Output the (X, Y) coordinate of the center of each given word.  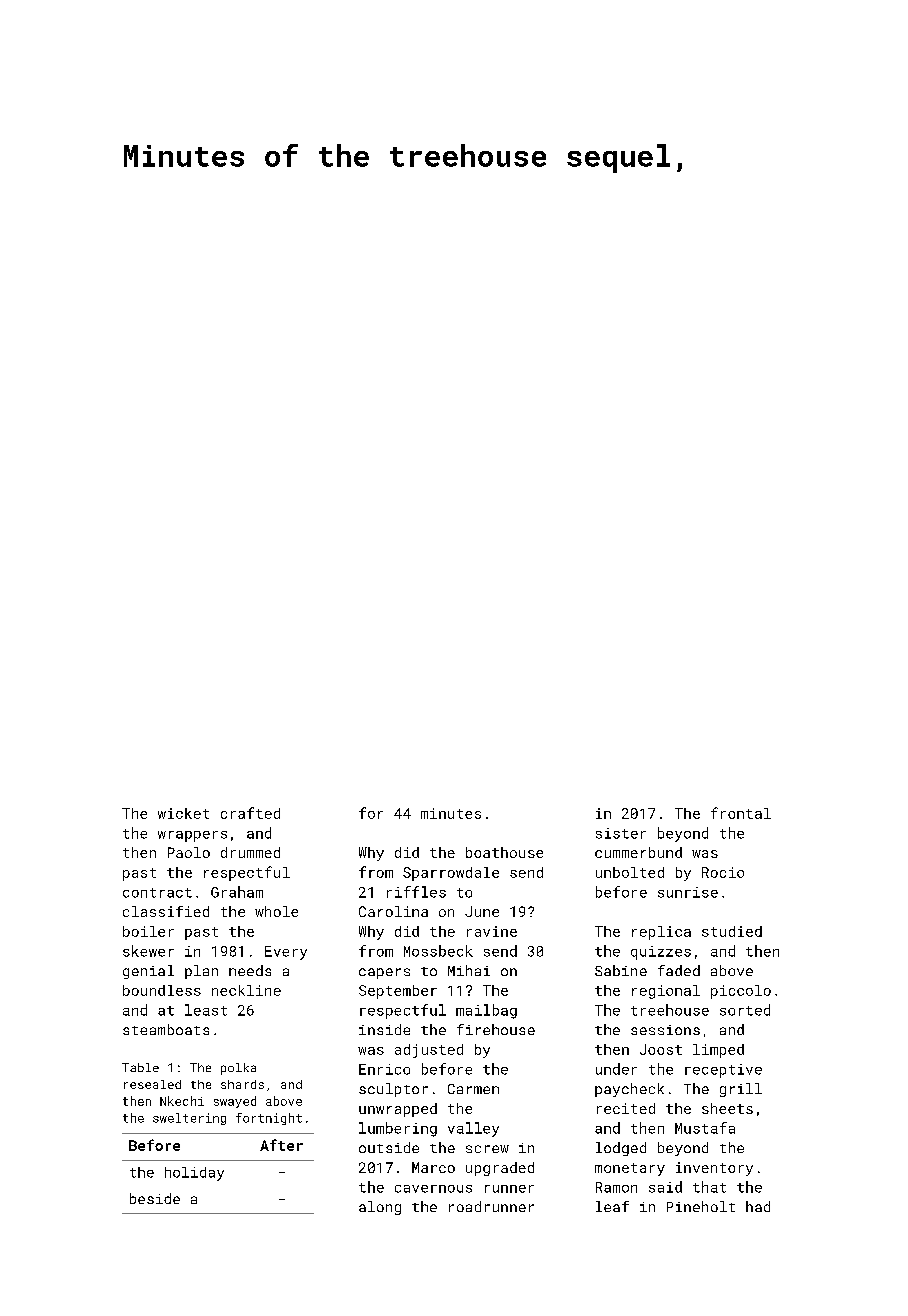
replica (661, 933)
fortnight (269, 1119)
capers (384, 973)
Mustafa (705, 1128)
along (380, 1208)
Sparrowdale (451, 874)
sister (621, 833)
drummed (250, 852)
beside (155, 1198)
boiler (148, 931)
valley (473, 1129)
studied (732, 931)
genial (148, 972)
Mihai (469, 970)
